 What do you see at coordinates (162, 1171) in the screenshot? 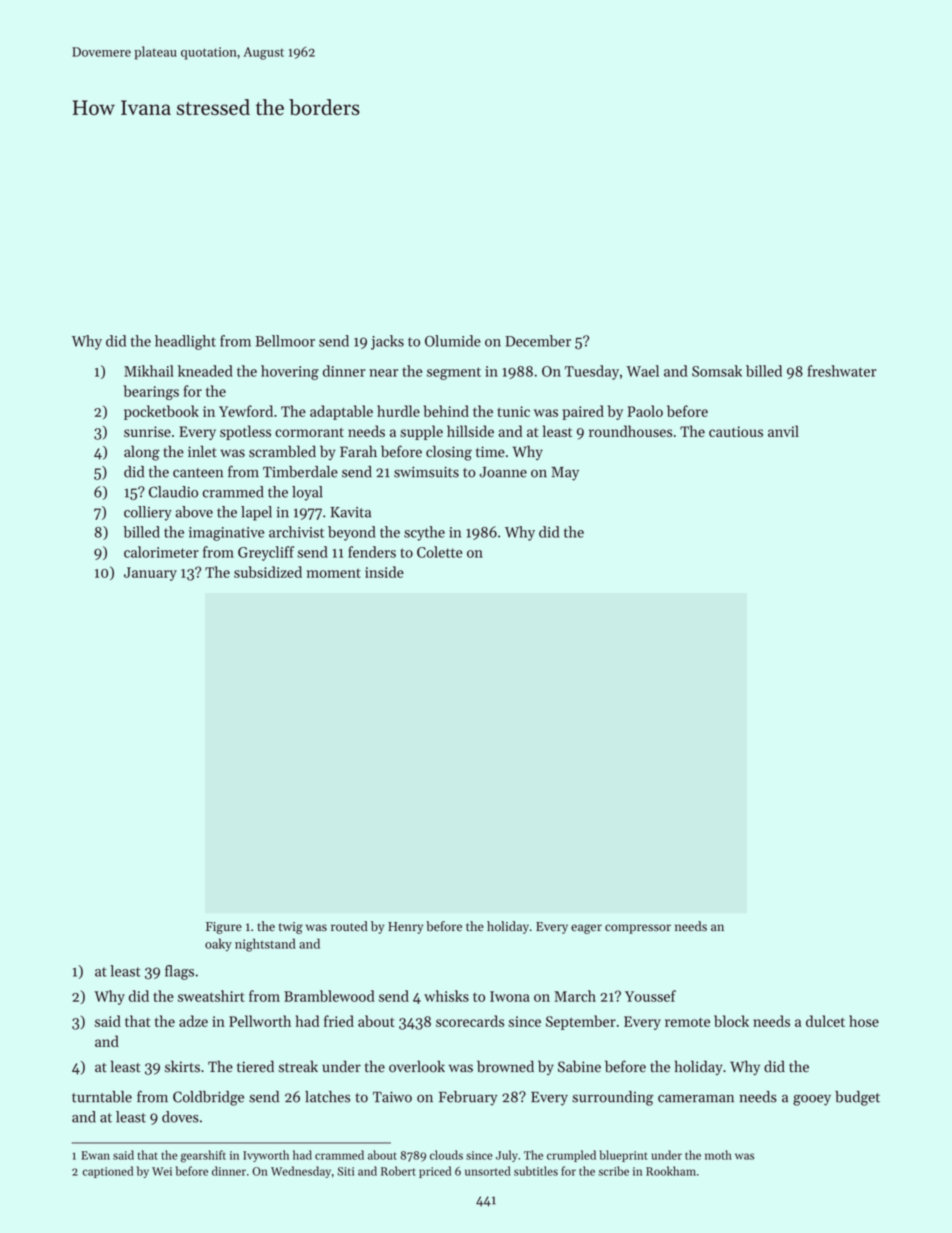
I see `Wei` at bounding box center [162, 1171].
